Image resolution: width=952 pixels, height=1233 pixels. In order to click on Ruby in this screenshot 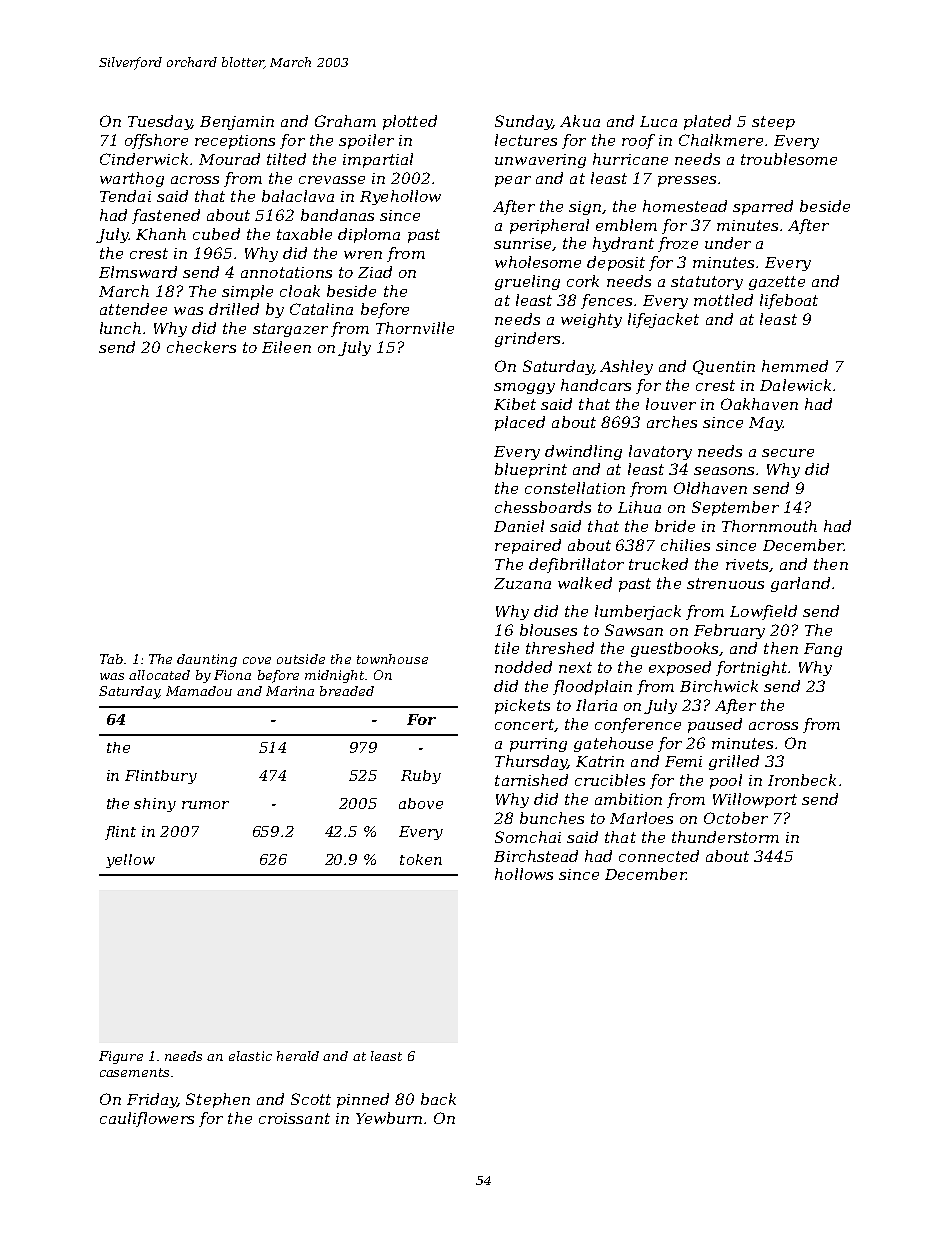, I will do `click(421, 777)`.
